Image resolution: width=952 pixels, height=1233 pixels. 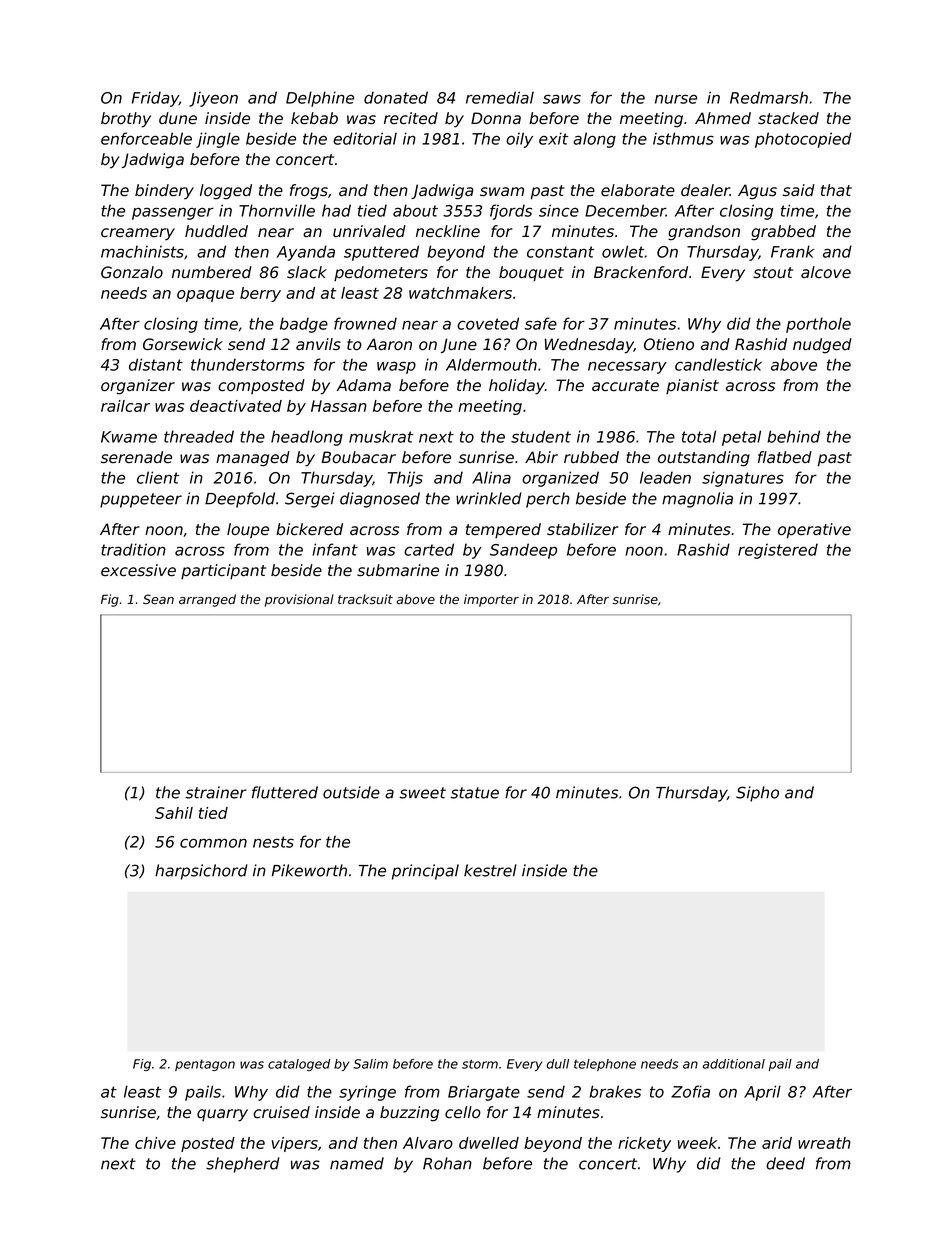 I want to click on dull, so click(x=558, y=1064).
